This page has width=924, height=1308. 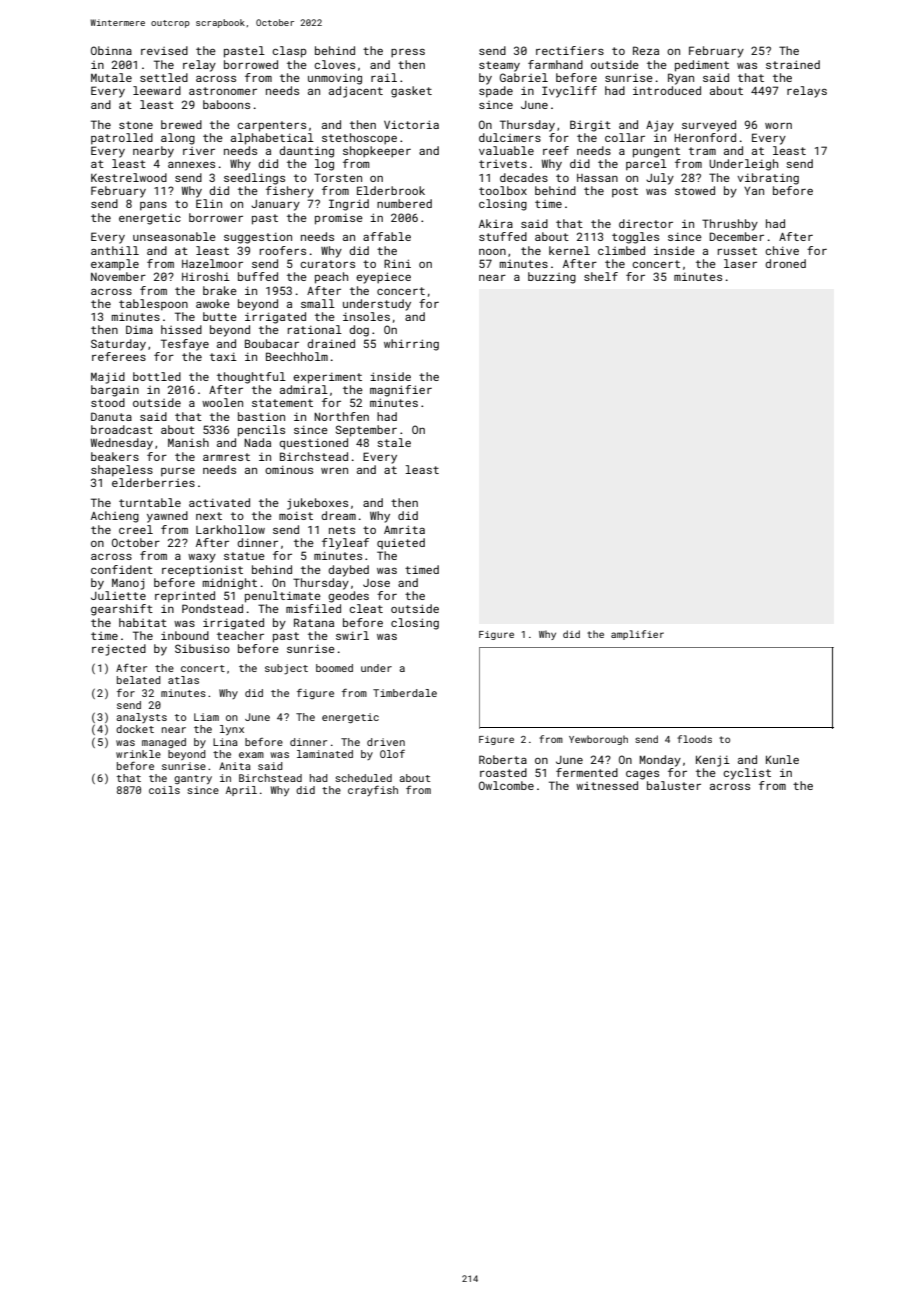 I want to click on coils, so click(x=164, y=790).
